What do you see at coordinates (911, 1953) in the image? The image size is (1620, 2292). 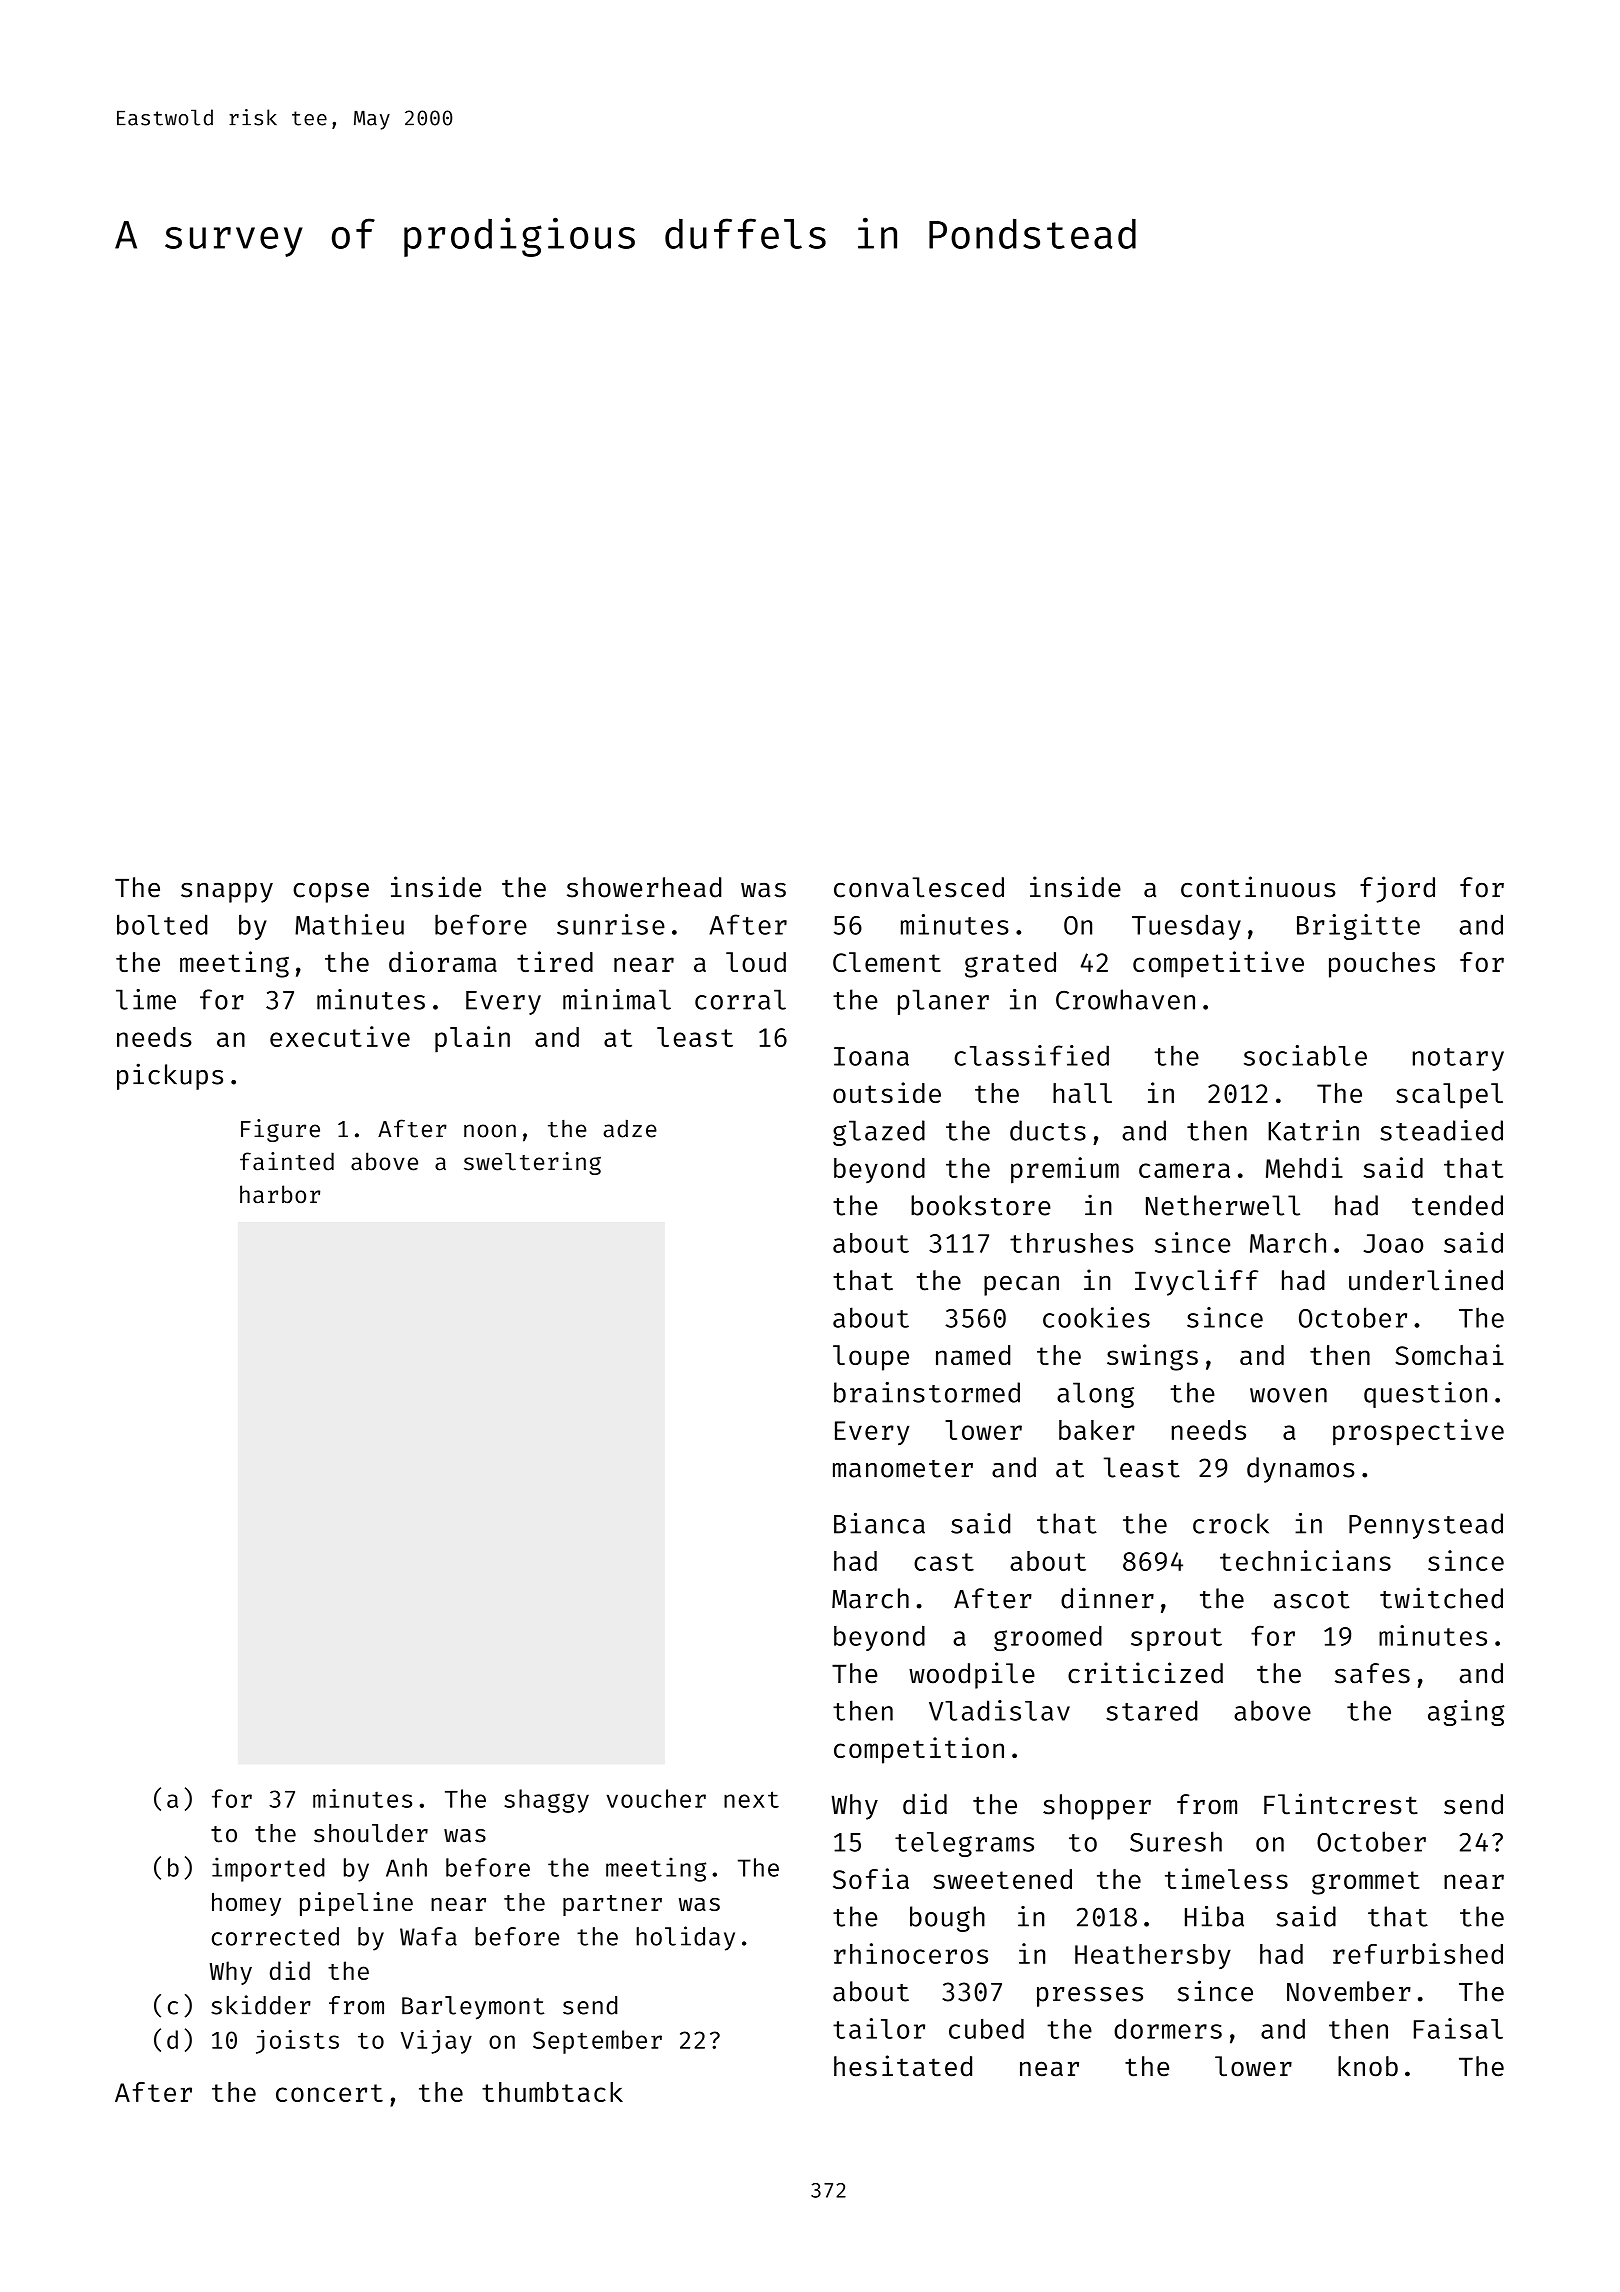 I see `rhinoceros` at bounding box center [911, 1953].
